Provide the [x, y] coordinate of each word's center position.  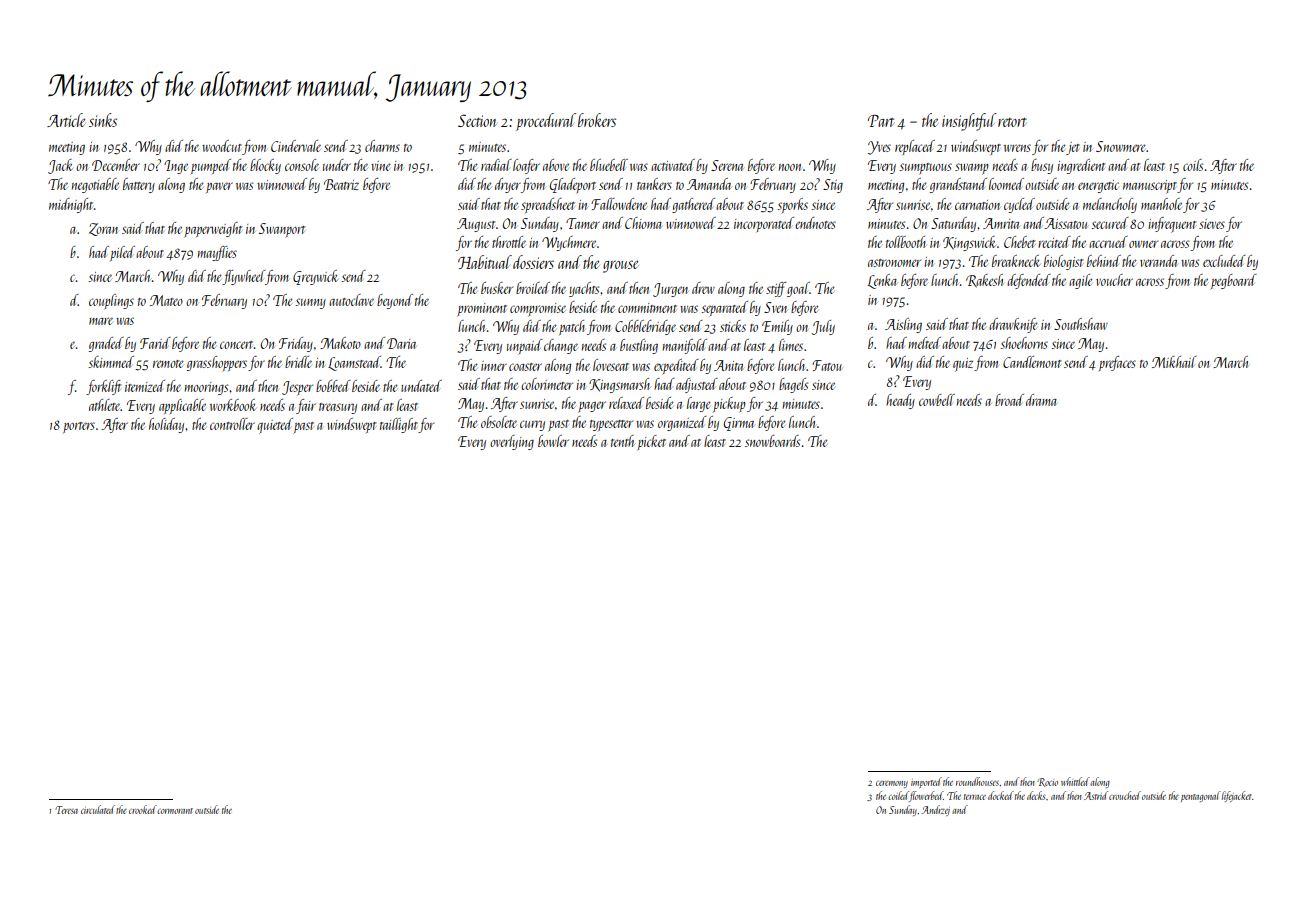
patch [572, 327]
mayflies [217, 253]
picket [652, 442]
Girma [739, 424]
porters [79, 427]
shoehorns [1024, 343]
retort [1012, 122]
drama [1041, 400]
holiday [166, 425]
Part [881, 121]
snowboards [772, 441]
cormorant [175, 811]
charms [382, 146]
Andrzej [936, 810]
